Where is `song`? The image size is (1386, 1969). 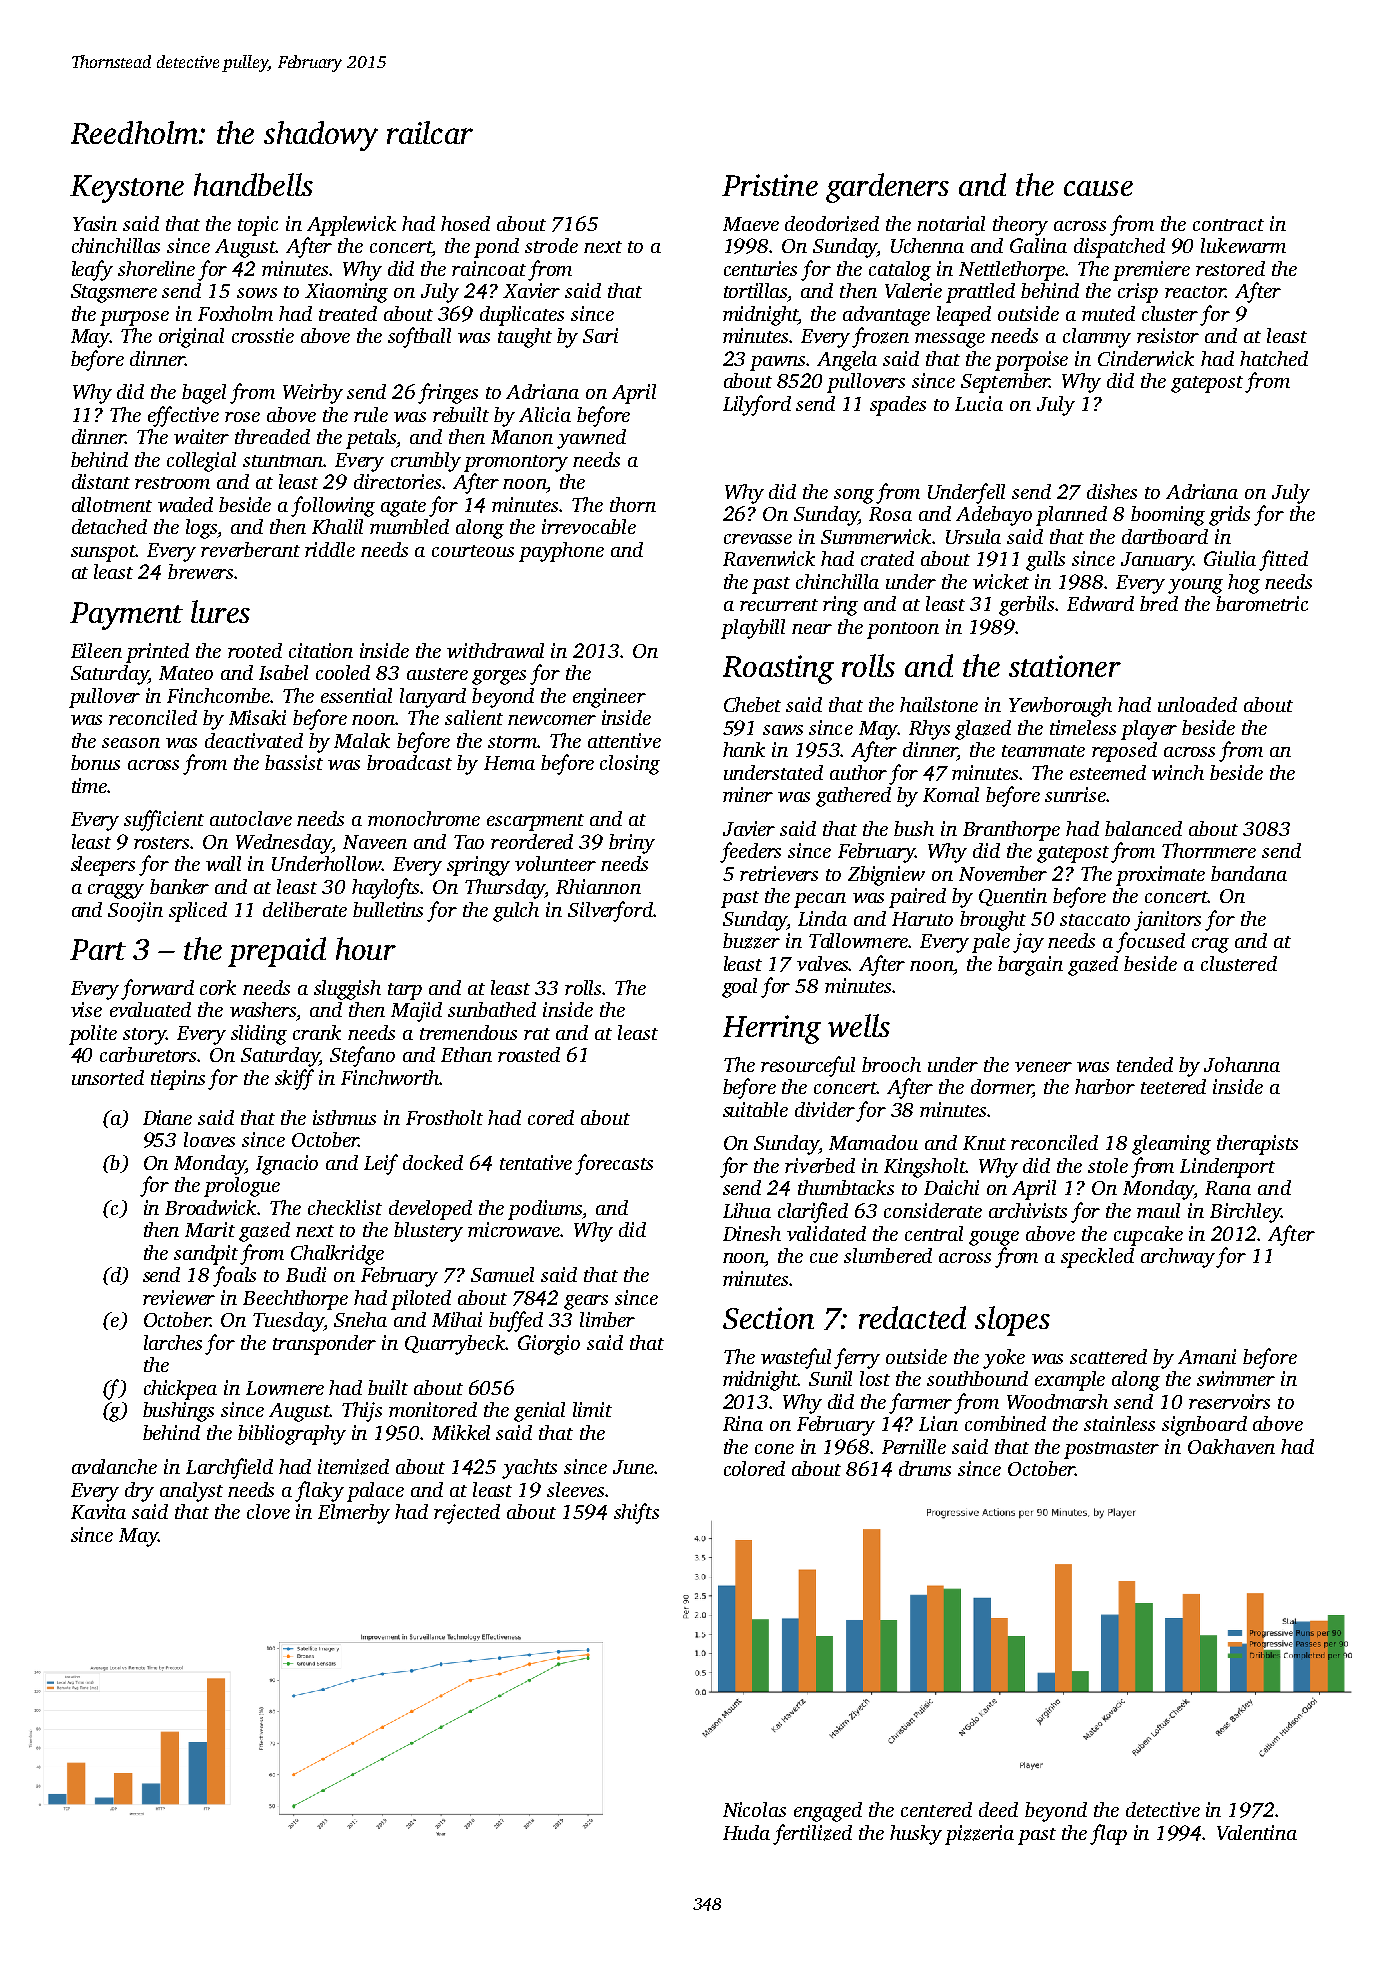 song is located at coordinates (854, 496).
